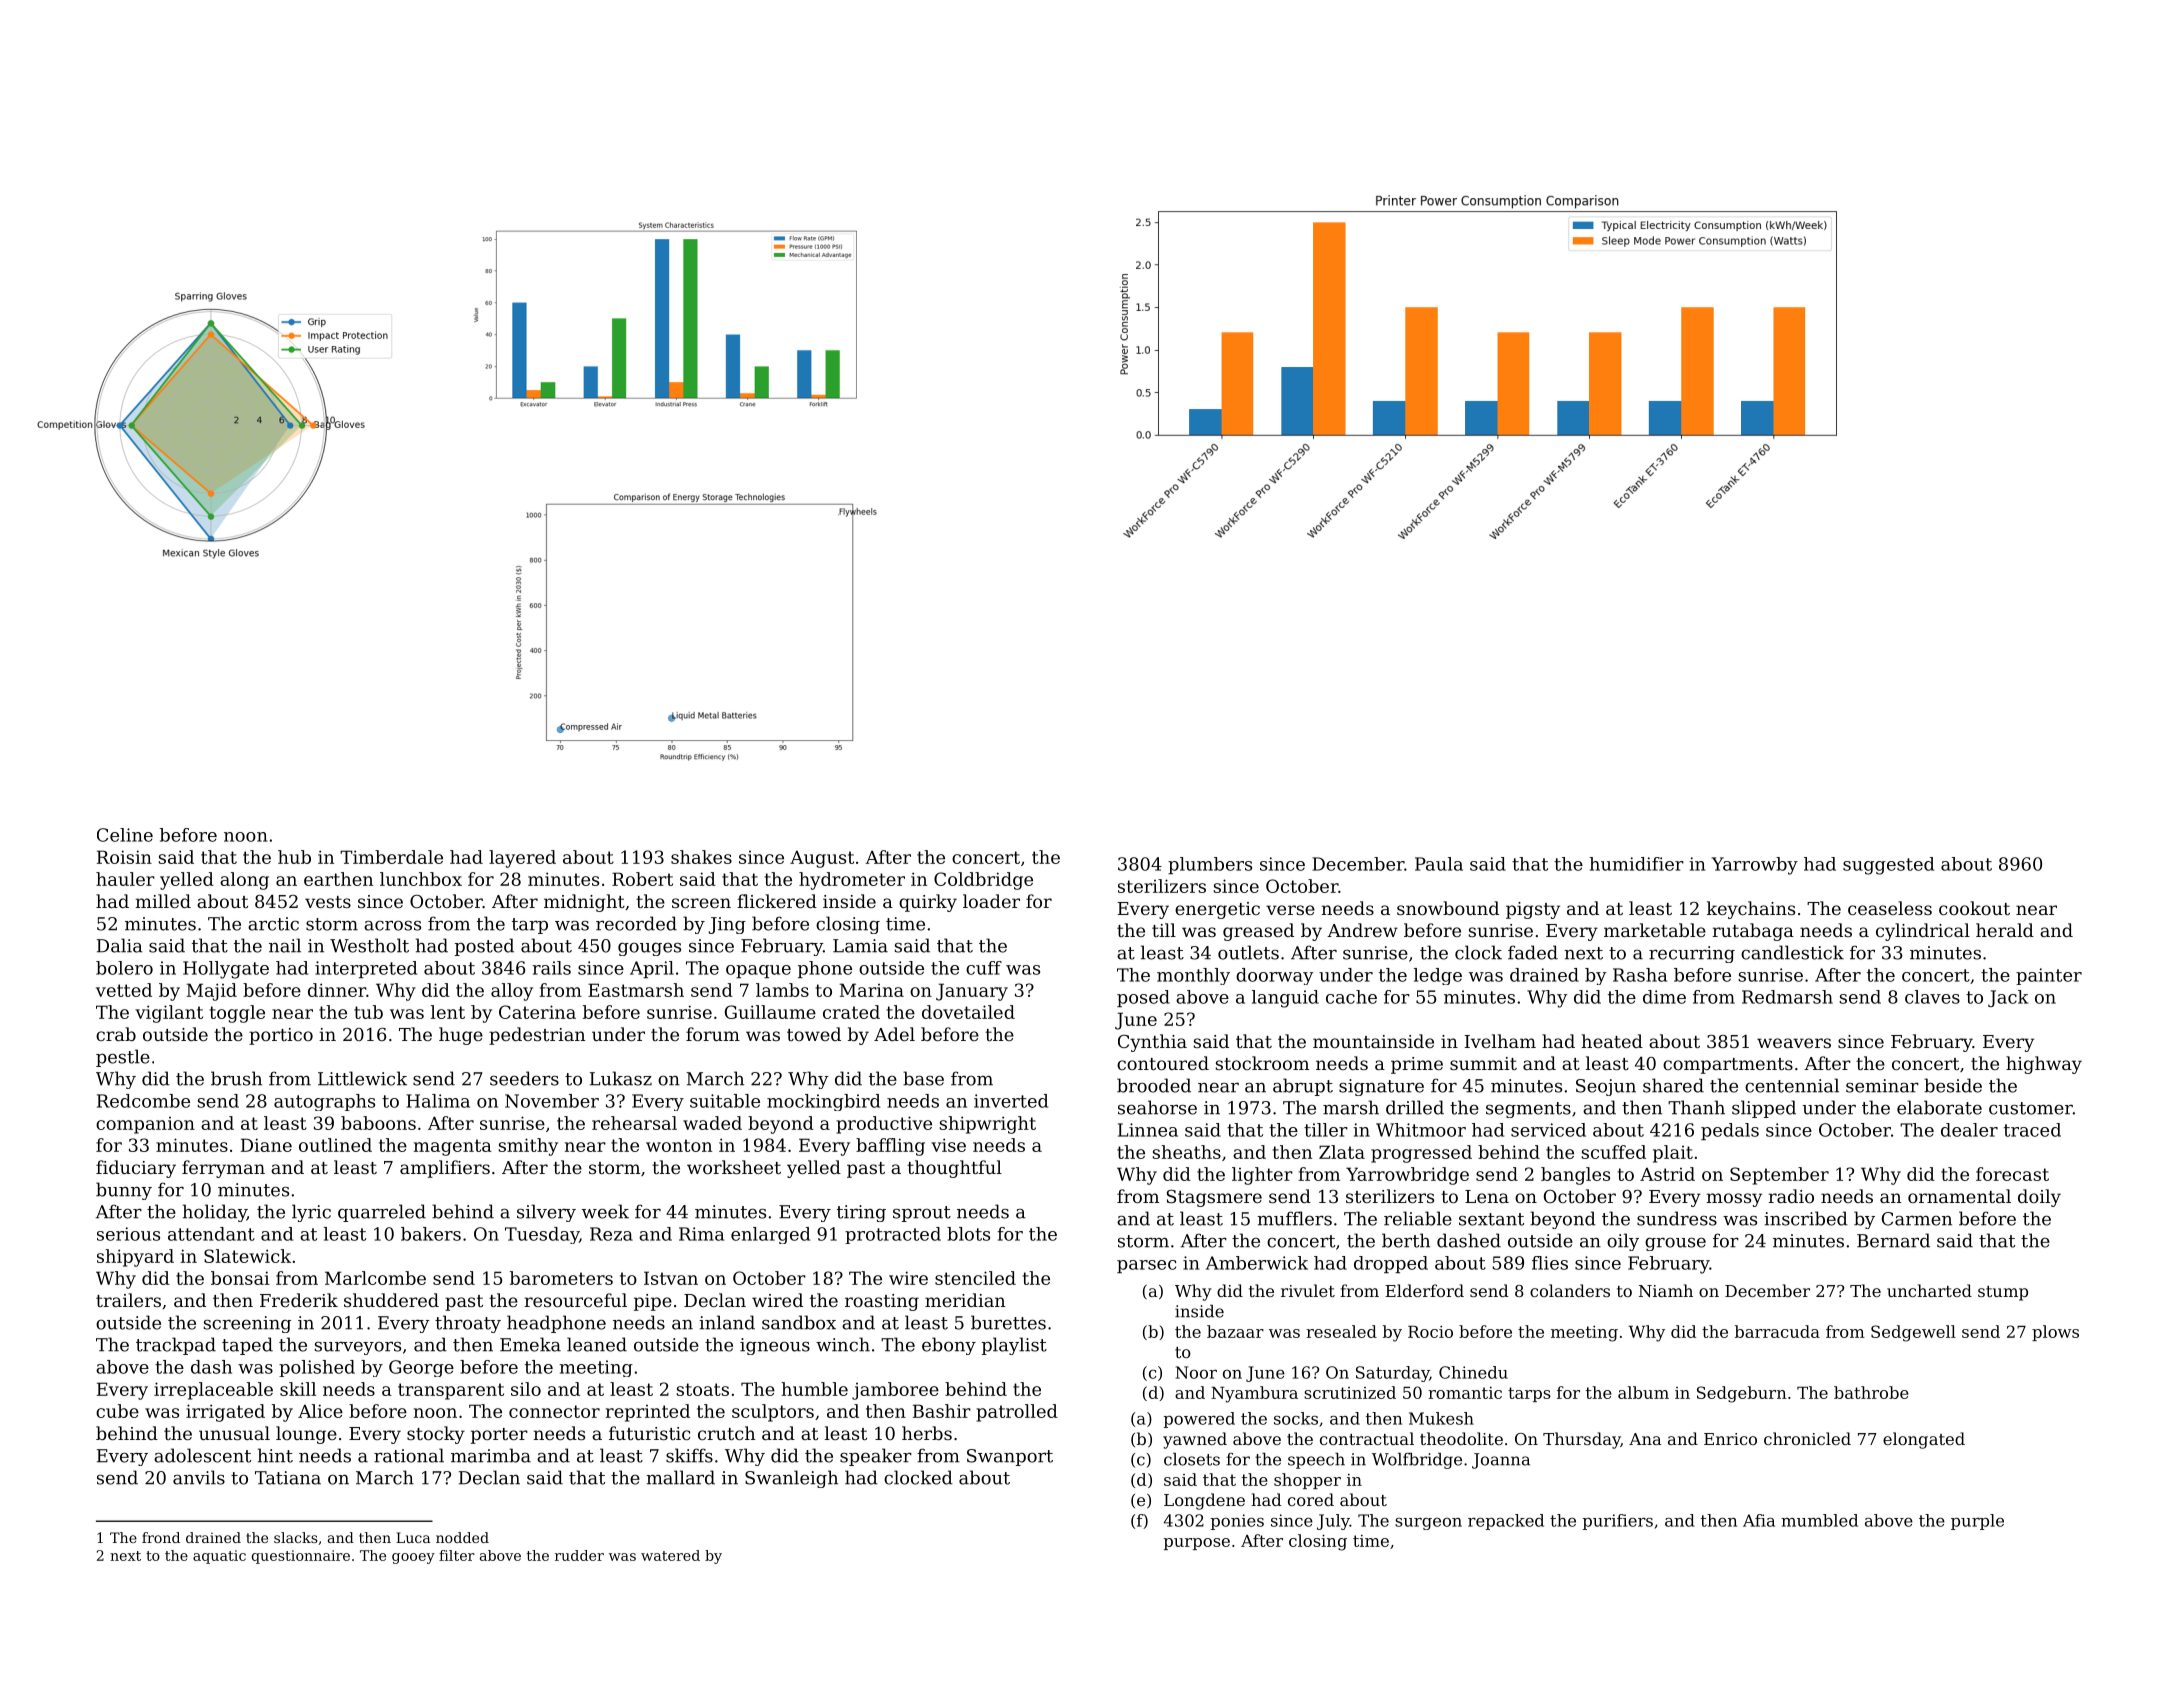 This page has width=2178, height=1683. Describe the element at coordinates (1210, 865) in the page. I see `plumbers` at that location.
